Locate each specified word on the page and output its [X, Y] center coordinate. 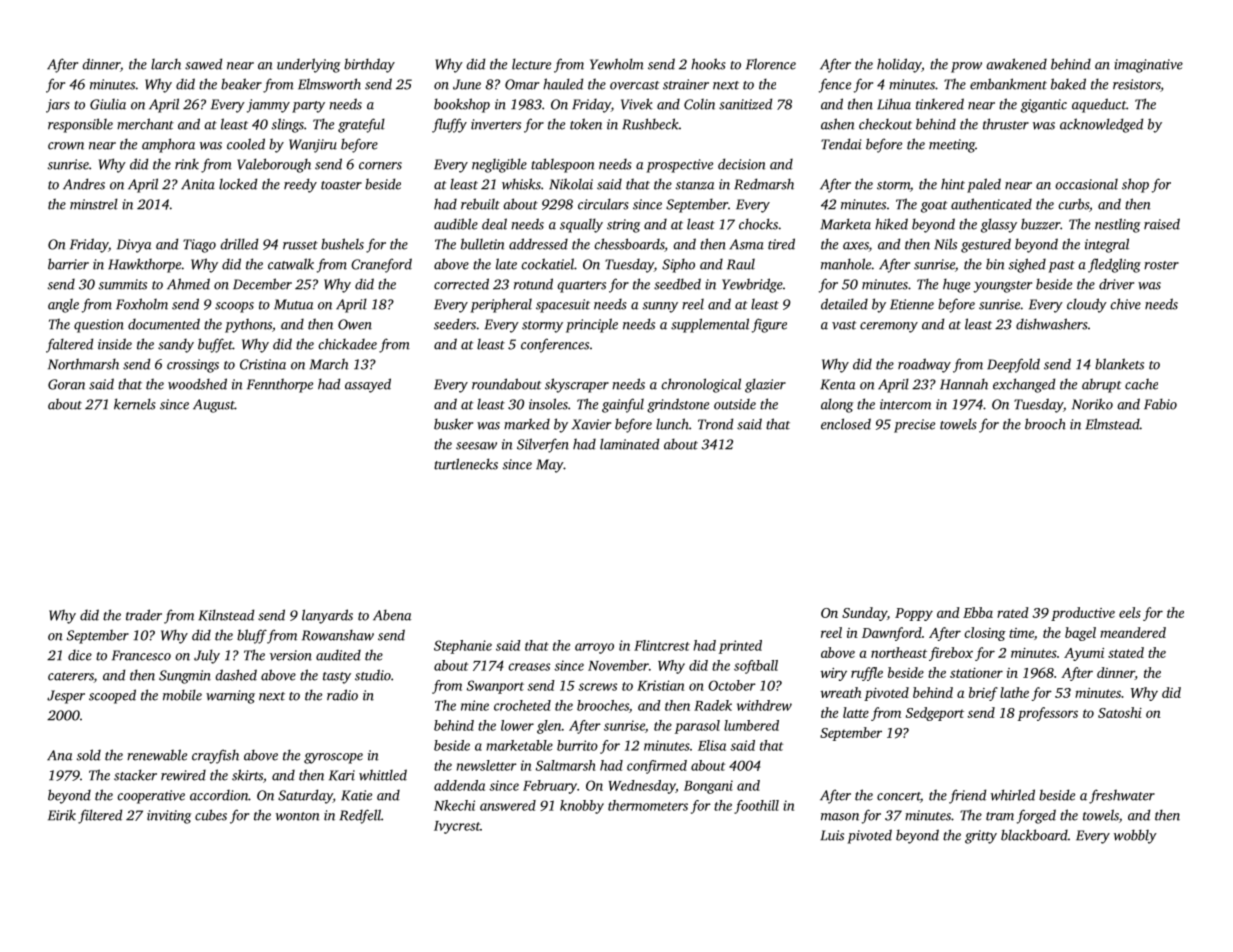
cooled [246, 144]
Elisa [712, 745]
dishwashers [1052, 324]
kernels [135, 404]
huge [956, 285]
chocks [758, 224]
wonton [298, 816]
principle [592, 325]
